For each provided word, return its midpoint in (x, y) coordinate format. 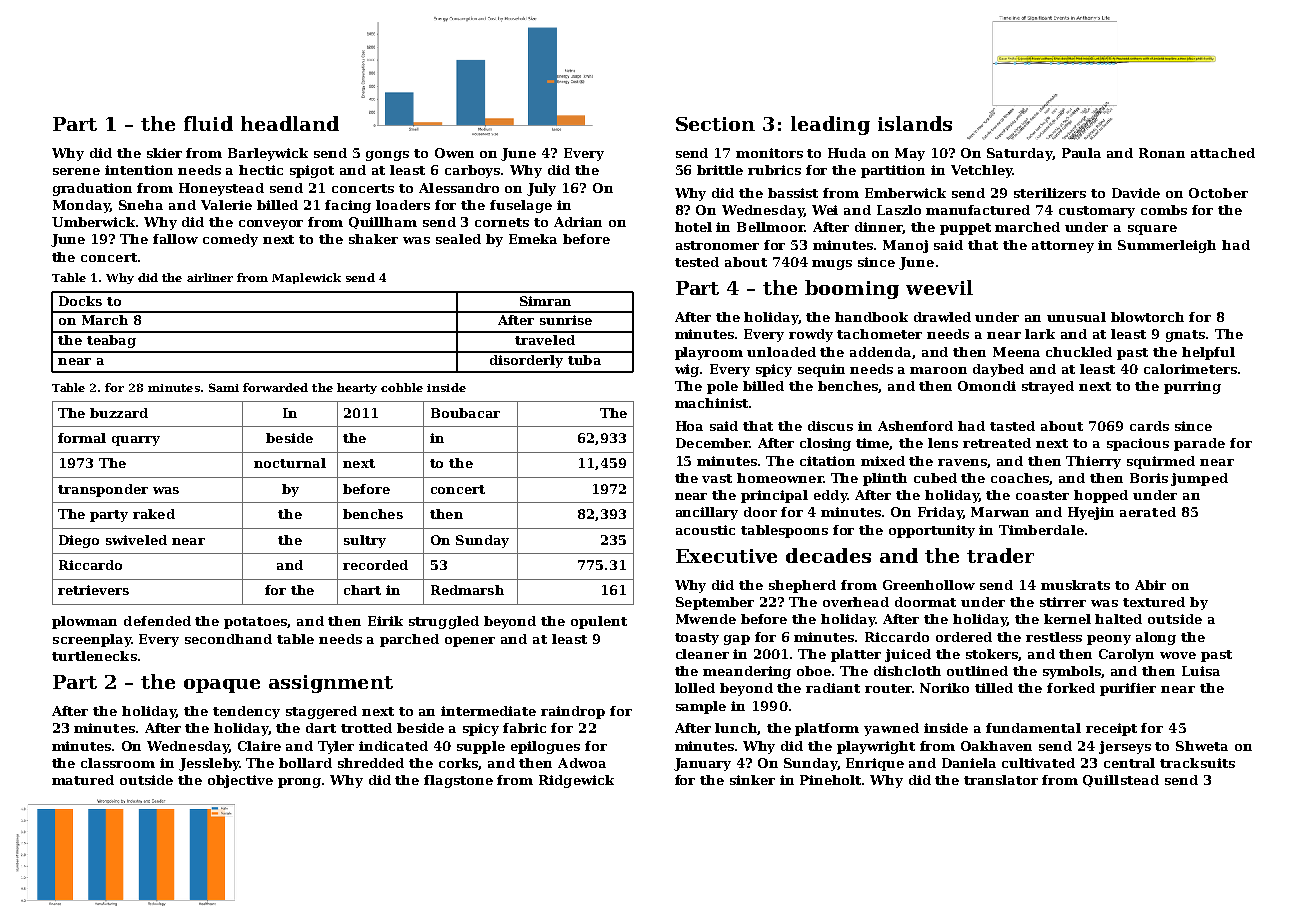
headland (290, 123)
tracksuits (1197, 763)
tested (697, 262)
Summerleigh (1167, 246)
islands (915, 123)
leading (830, 125)
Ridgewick (576, 781)
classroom (118, 763)
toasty (697, 639)
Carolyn (1126, 655)
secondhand (228, 639)
